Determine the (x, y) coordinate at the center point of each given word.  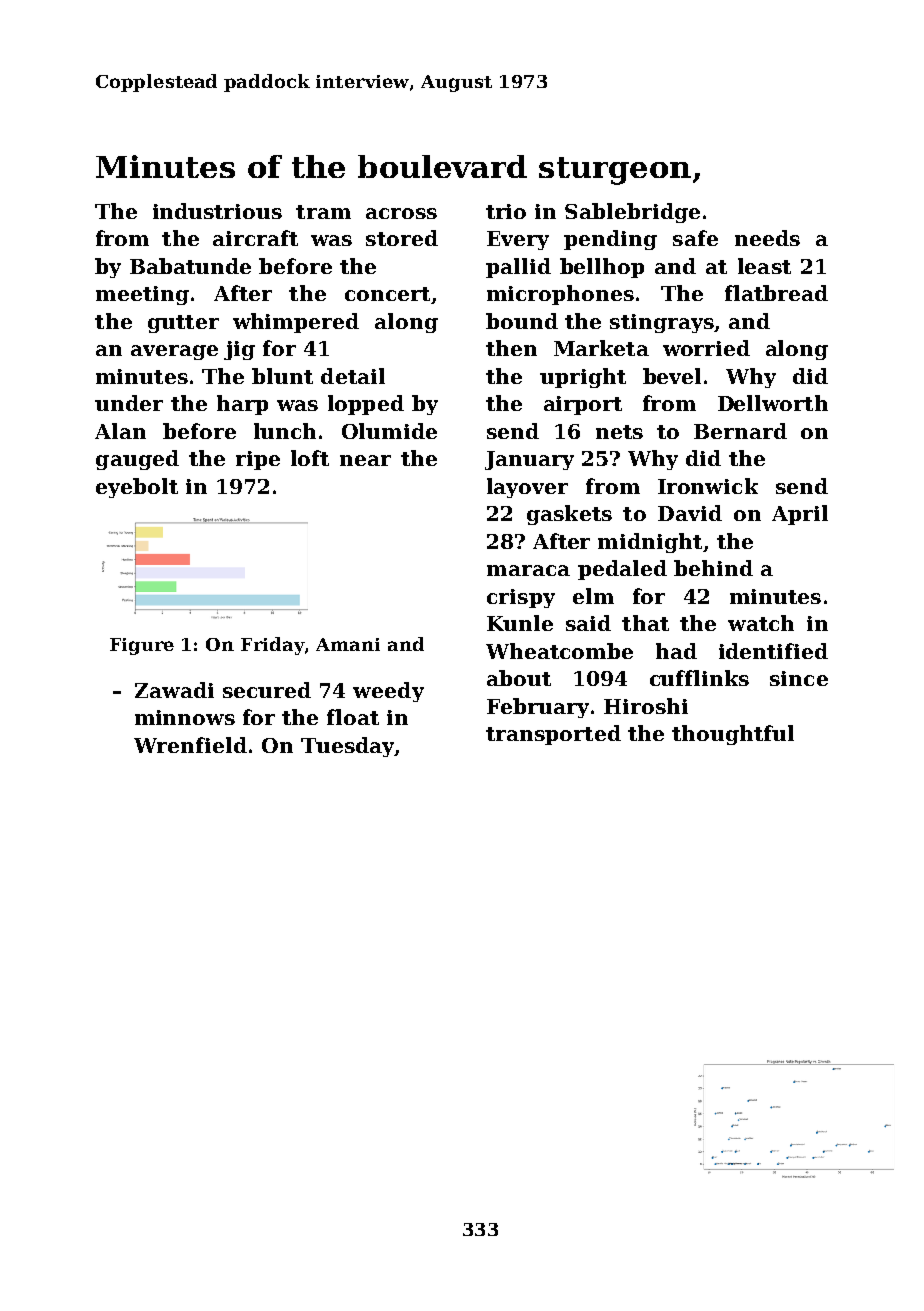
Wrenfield (190, 745)
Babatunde (190, 266)
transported (553, 735)
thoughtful (733, 735)
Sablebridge (632, 213)
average (174, 352)
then (511, 348)
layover (527, 488)
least (764, 266)
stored (402, 238)
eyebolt (137, 488)
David (690, 513)
